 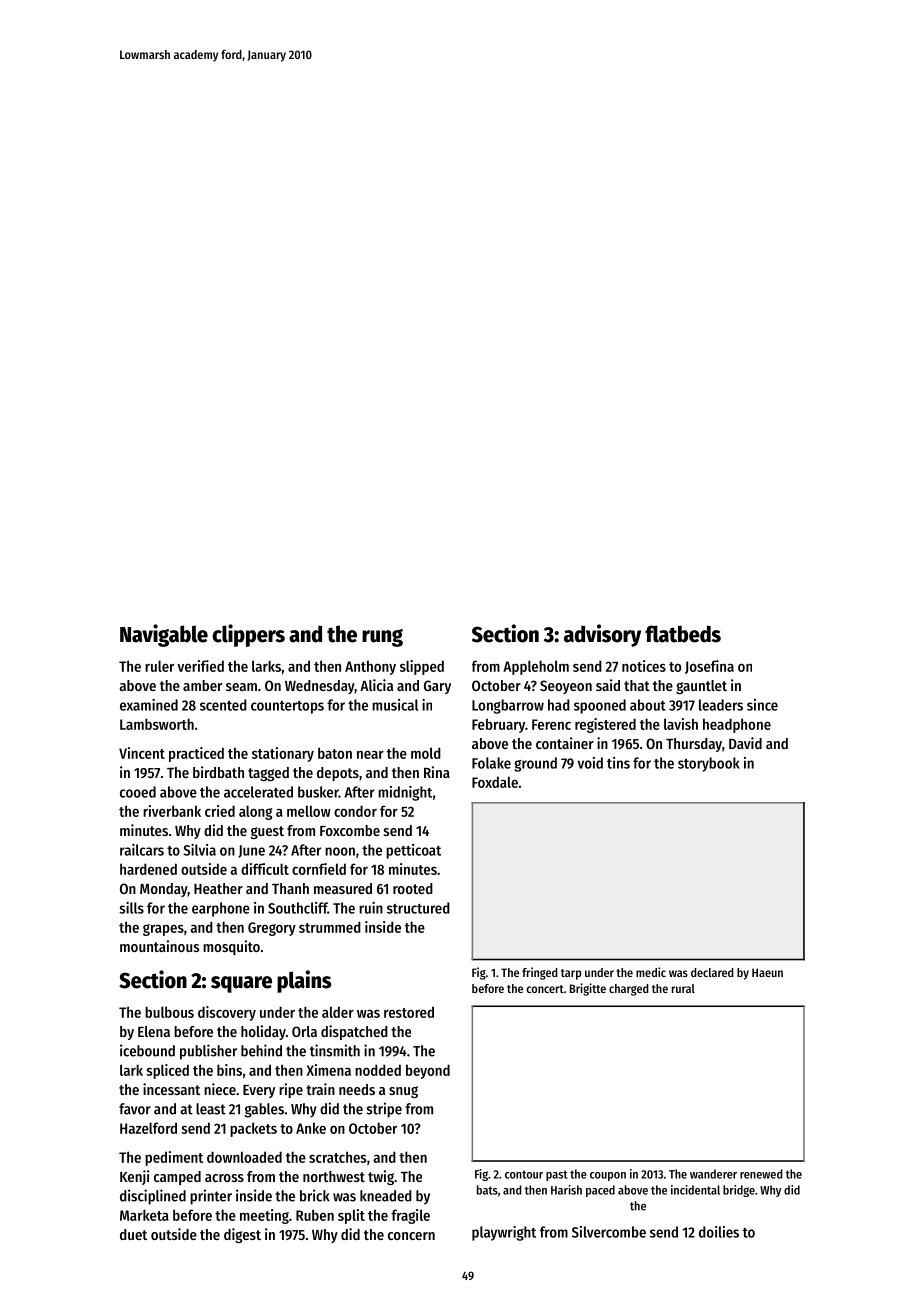 What do you see at coordinates (495, 782) in the image?
I see `Foxdale` at bounding box center [495, 782].
